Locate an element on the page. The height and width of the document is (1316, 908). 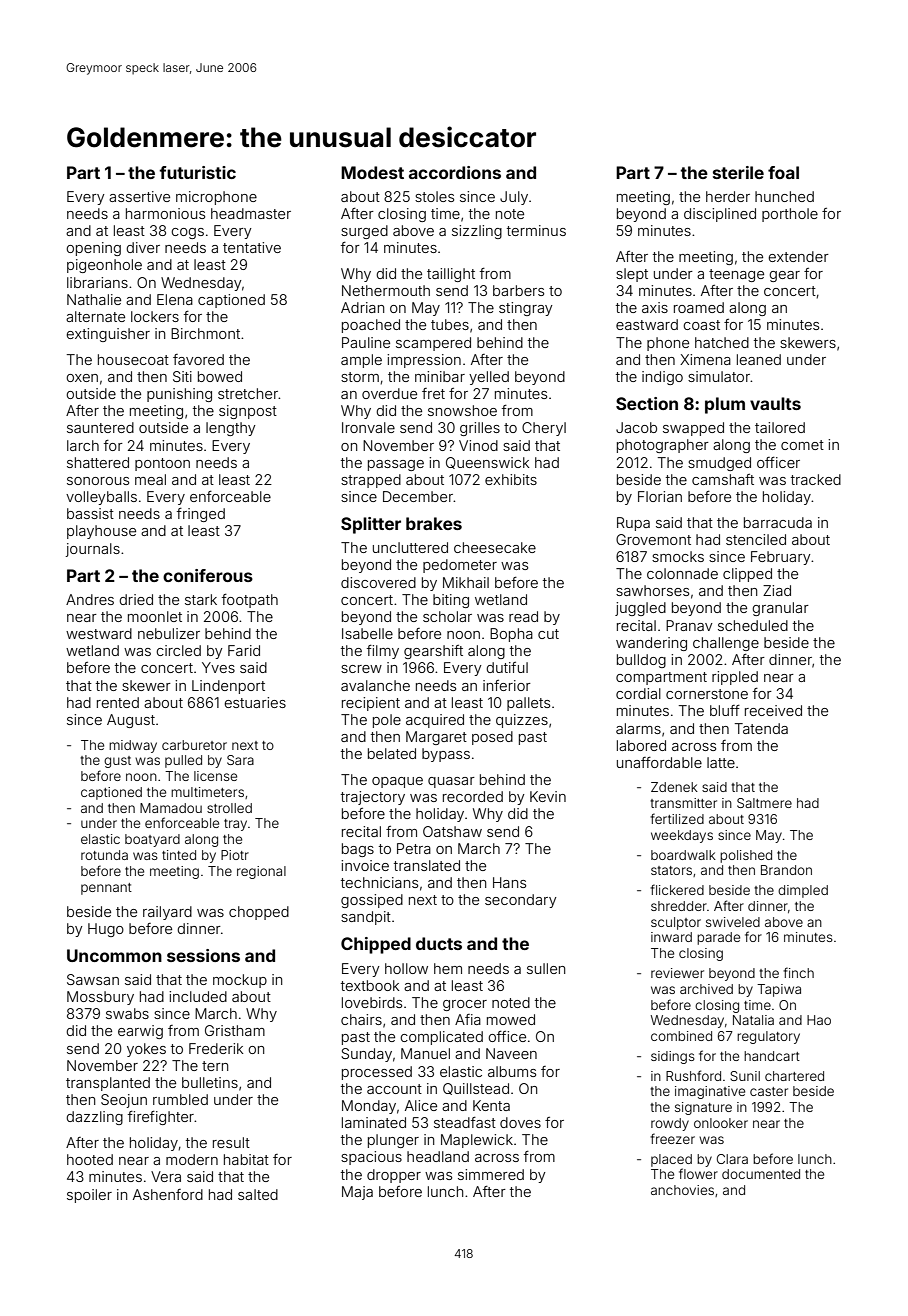
fringed is located at coordinates (201, 515).
